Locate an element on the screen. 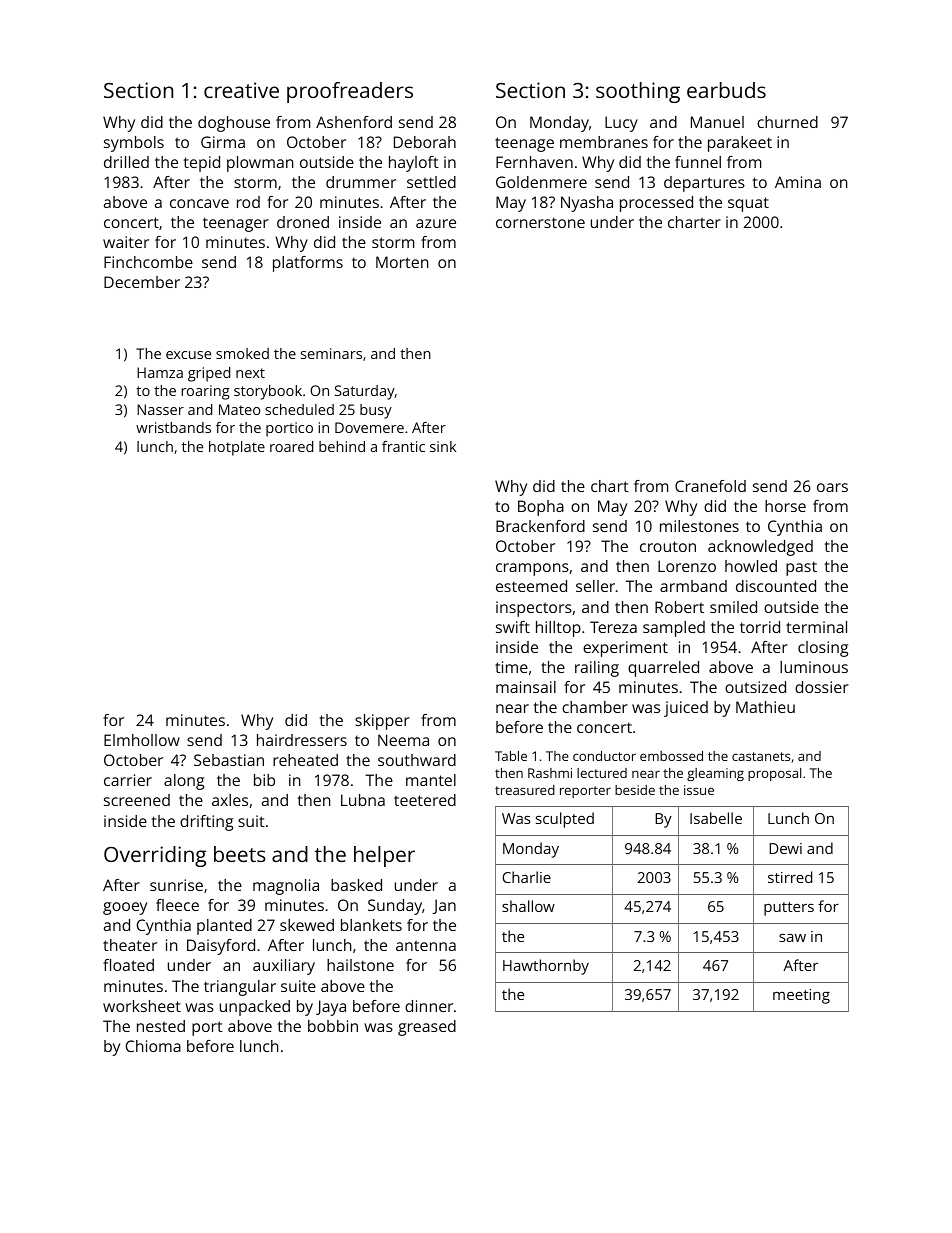 The width and height of the screenshot is (952, 1233). greased is located at coordinates (427, 1028).
